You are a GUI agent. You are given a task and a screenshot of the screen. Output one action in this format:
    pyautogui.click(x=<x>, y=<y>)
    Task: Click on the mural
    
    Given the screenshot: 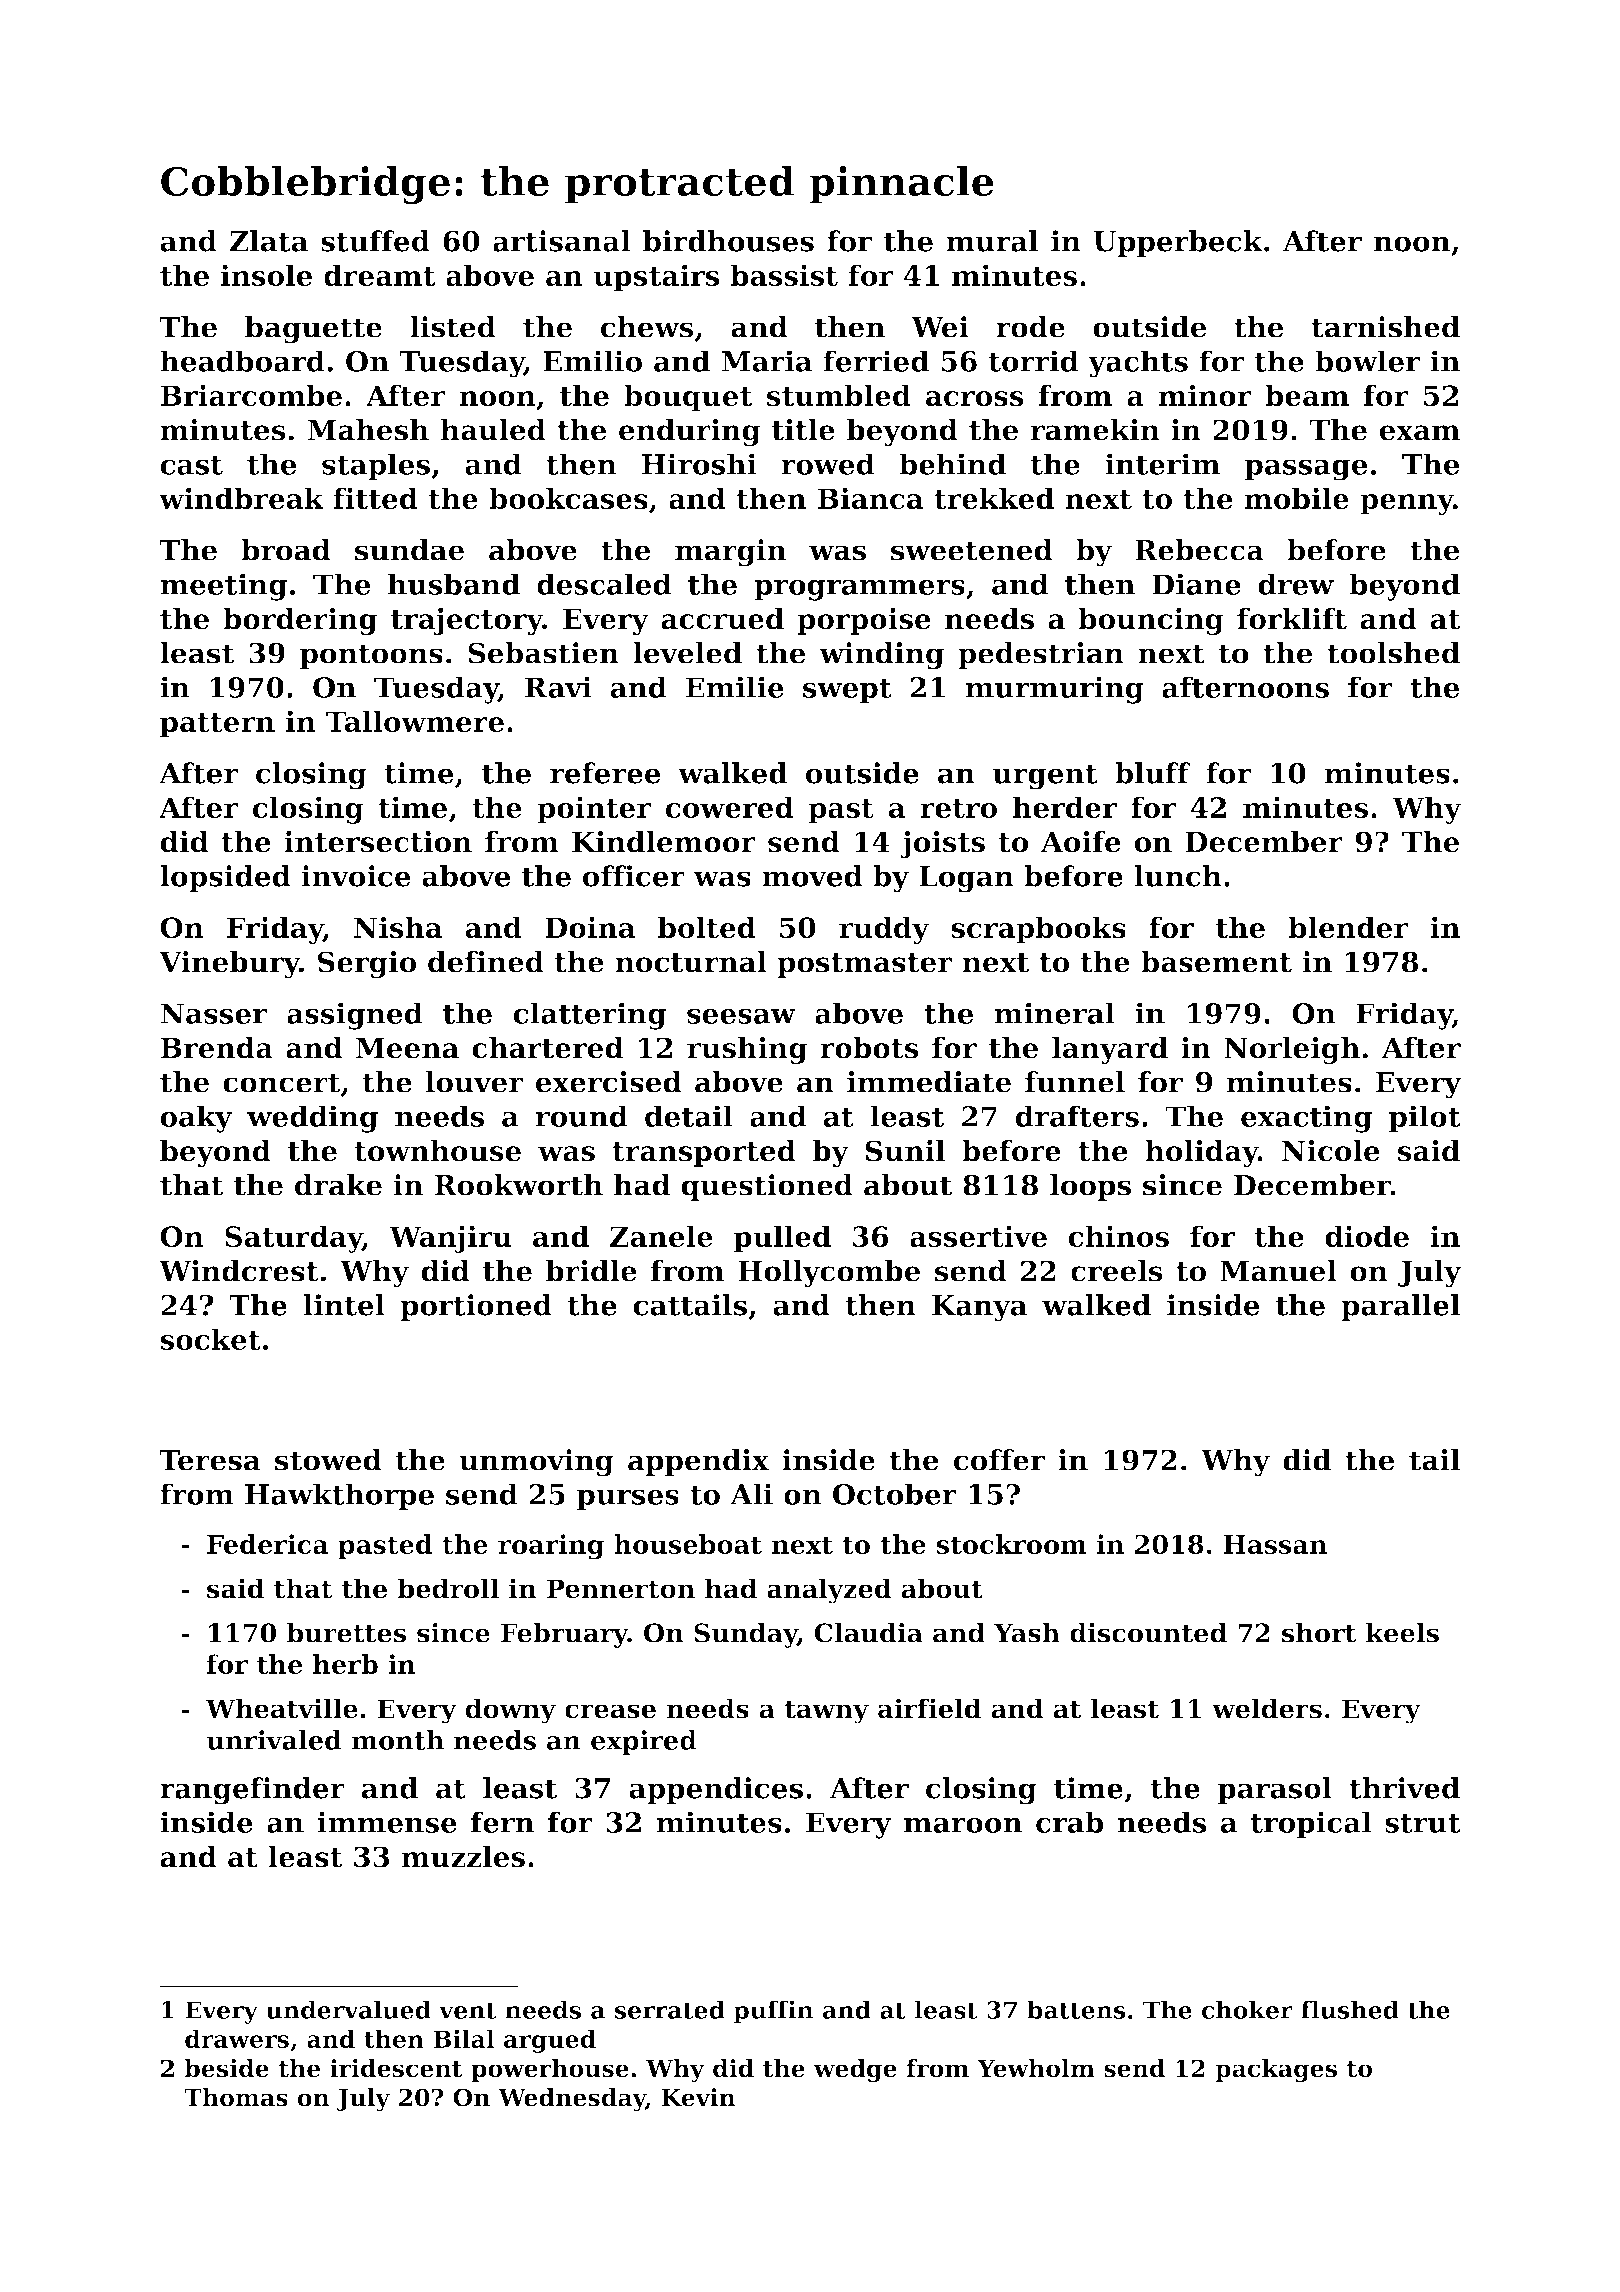 What is the action you would take?
    pyautogui.click(x=992, y=241)
